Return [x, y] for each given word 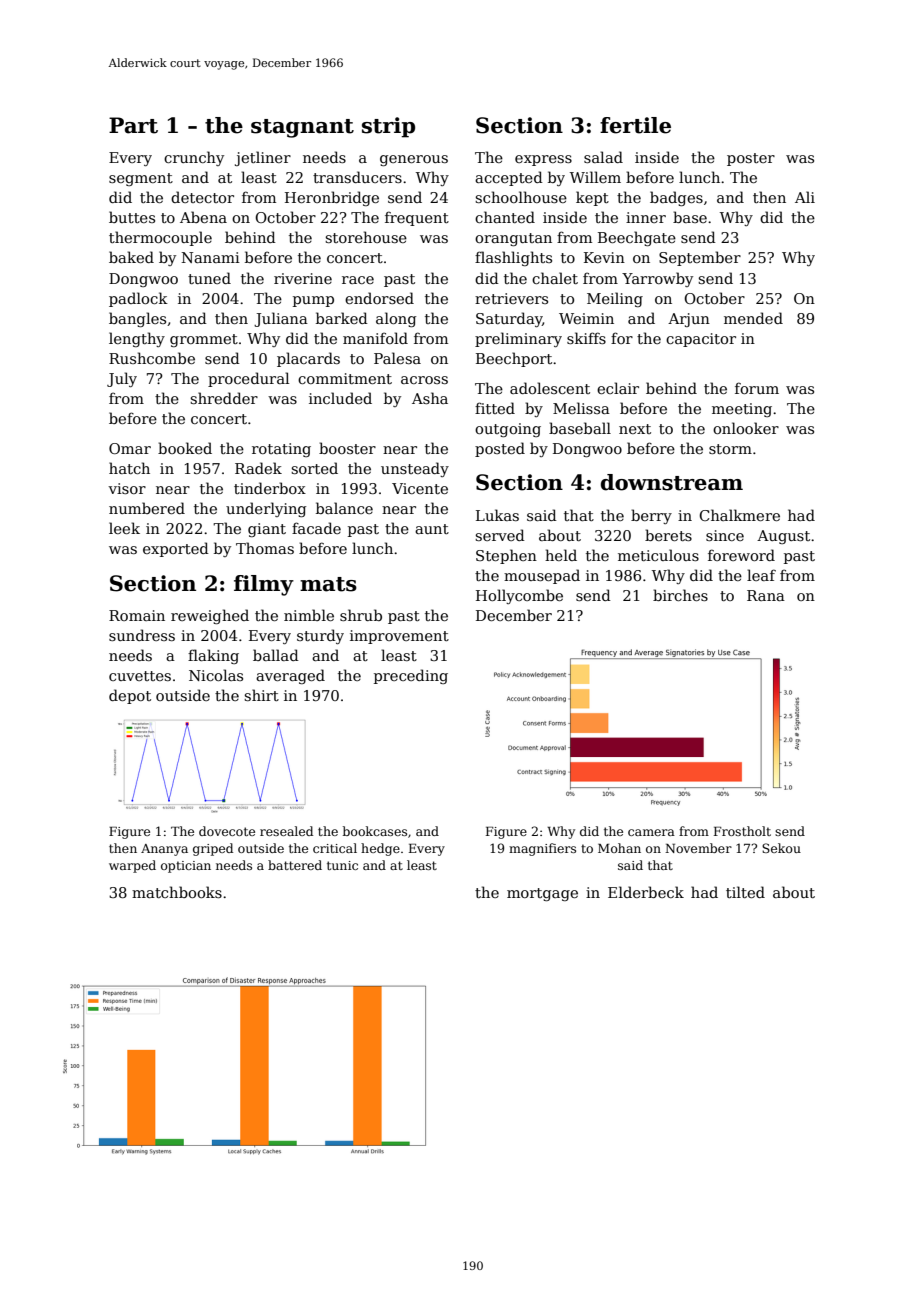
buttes [132, 217]
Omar [130, 448]
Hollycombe [519, 596]
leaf [761, 575]
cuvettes [140, 676]
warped [132, 866]
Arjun [689, 320]
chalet [555, 278]
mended [753, 318]
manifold [375, 338]
